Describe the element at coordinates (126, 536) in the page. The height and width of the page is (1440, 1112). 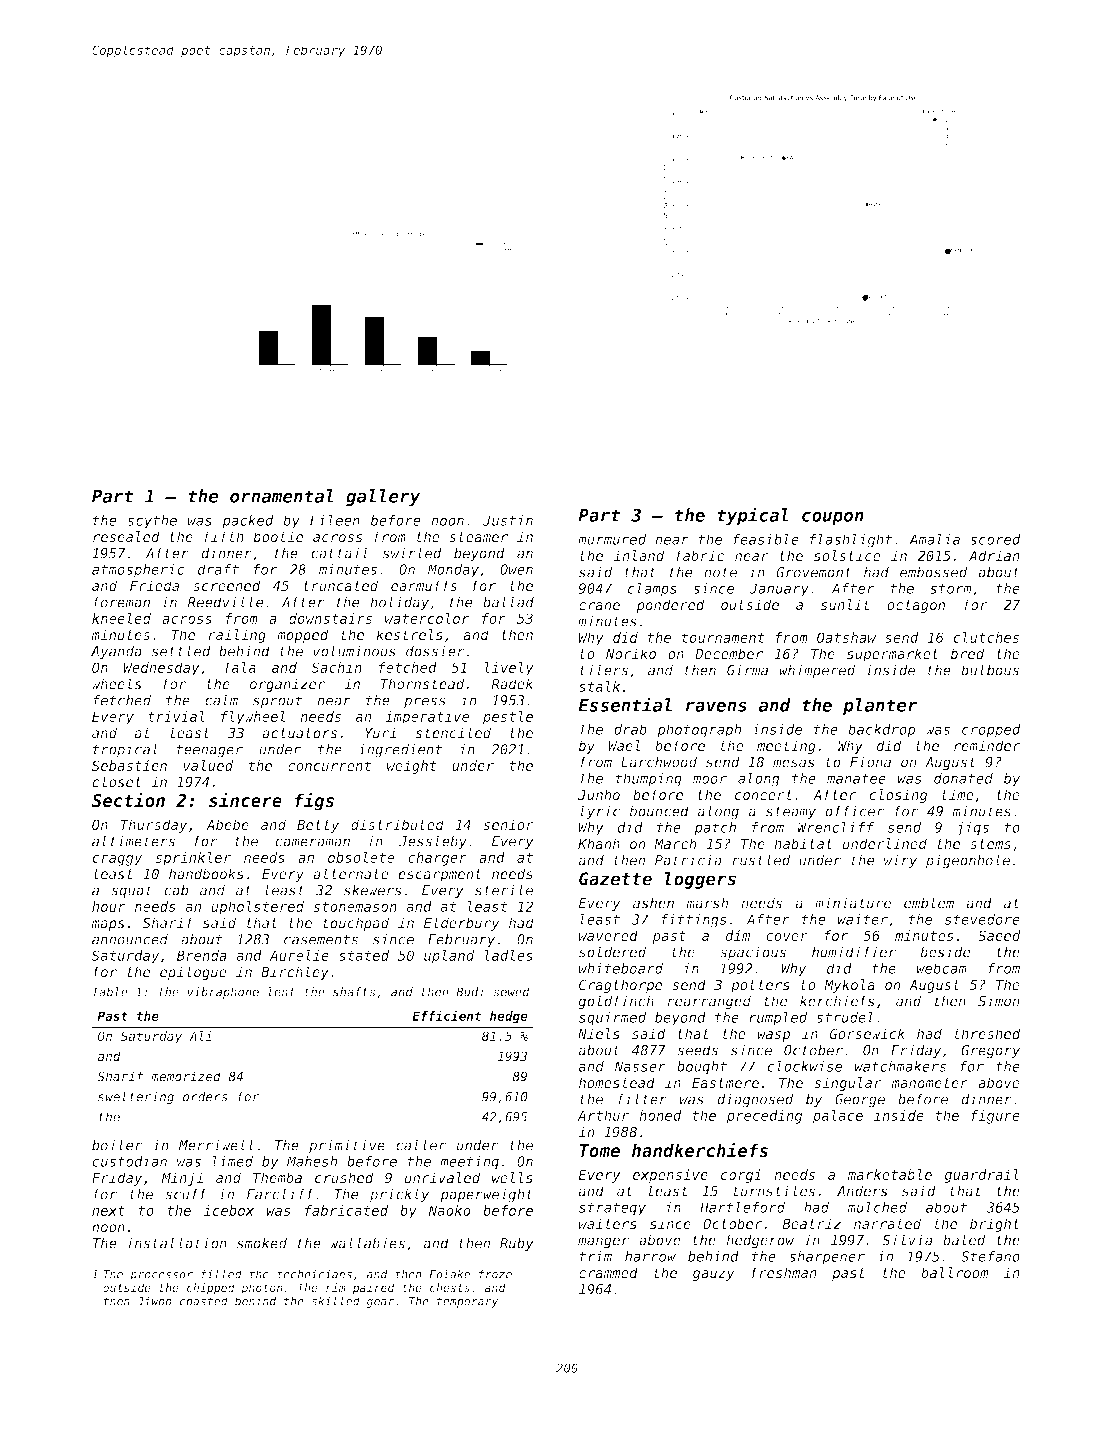
I see `resealed` at that location.
